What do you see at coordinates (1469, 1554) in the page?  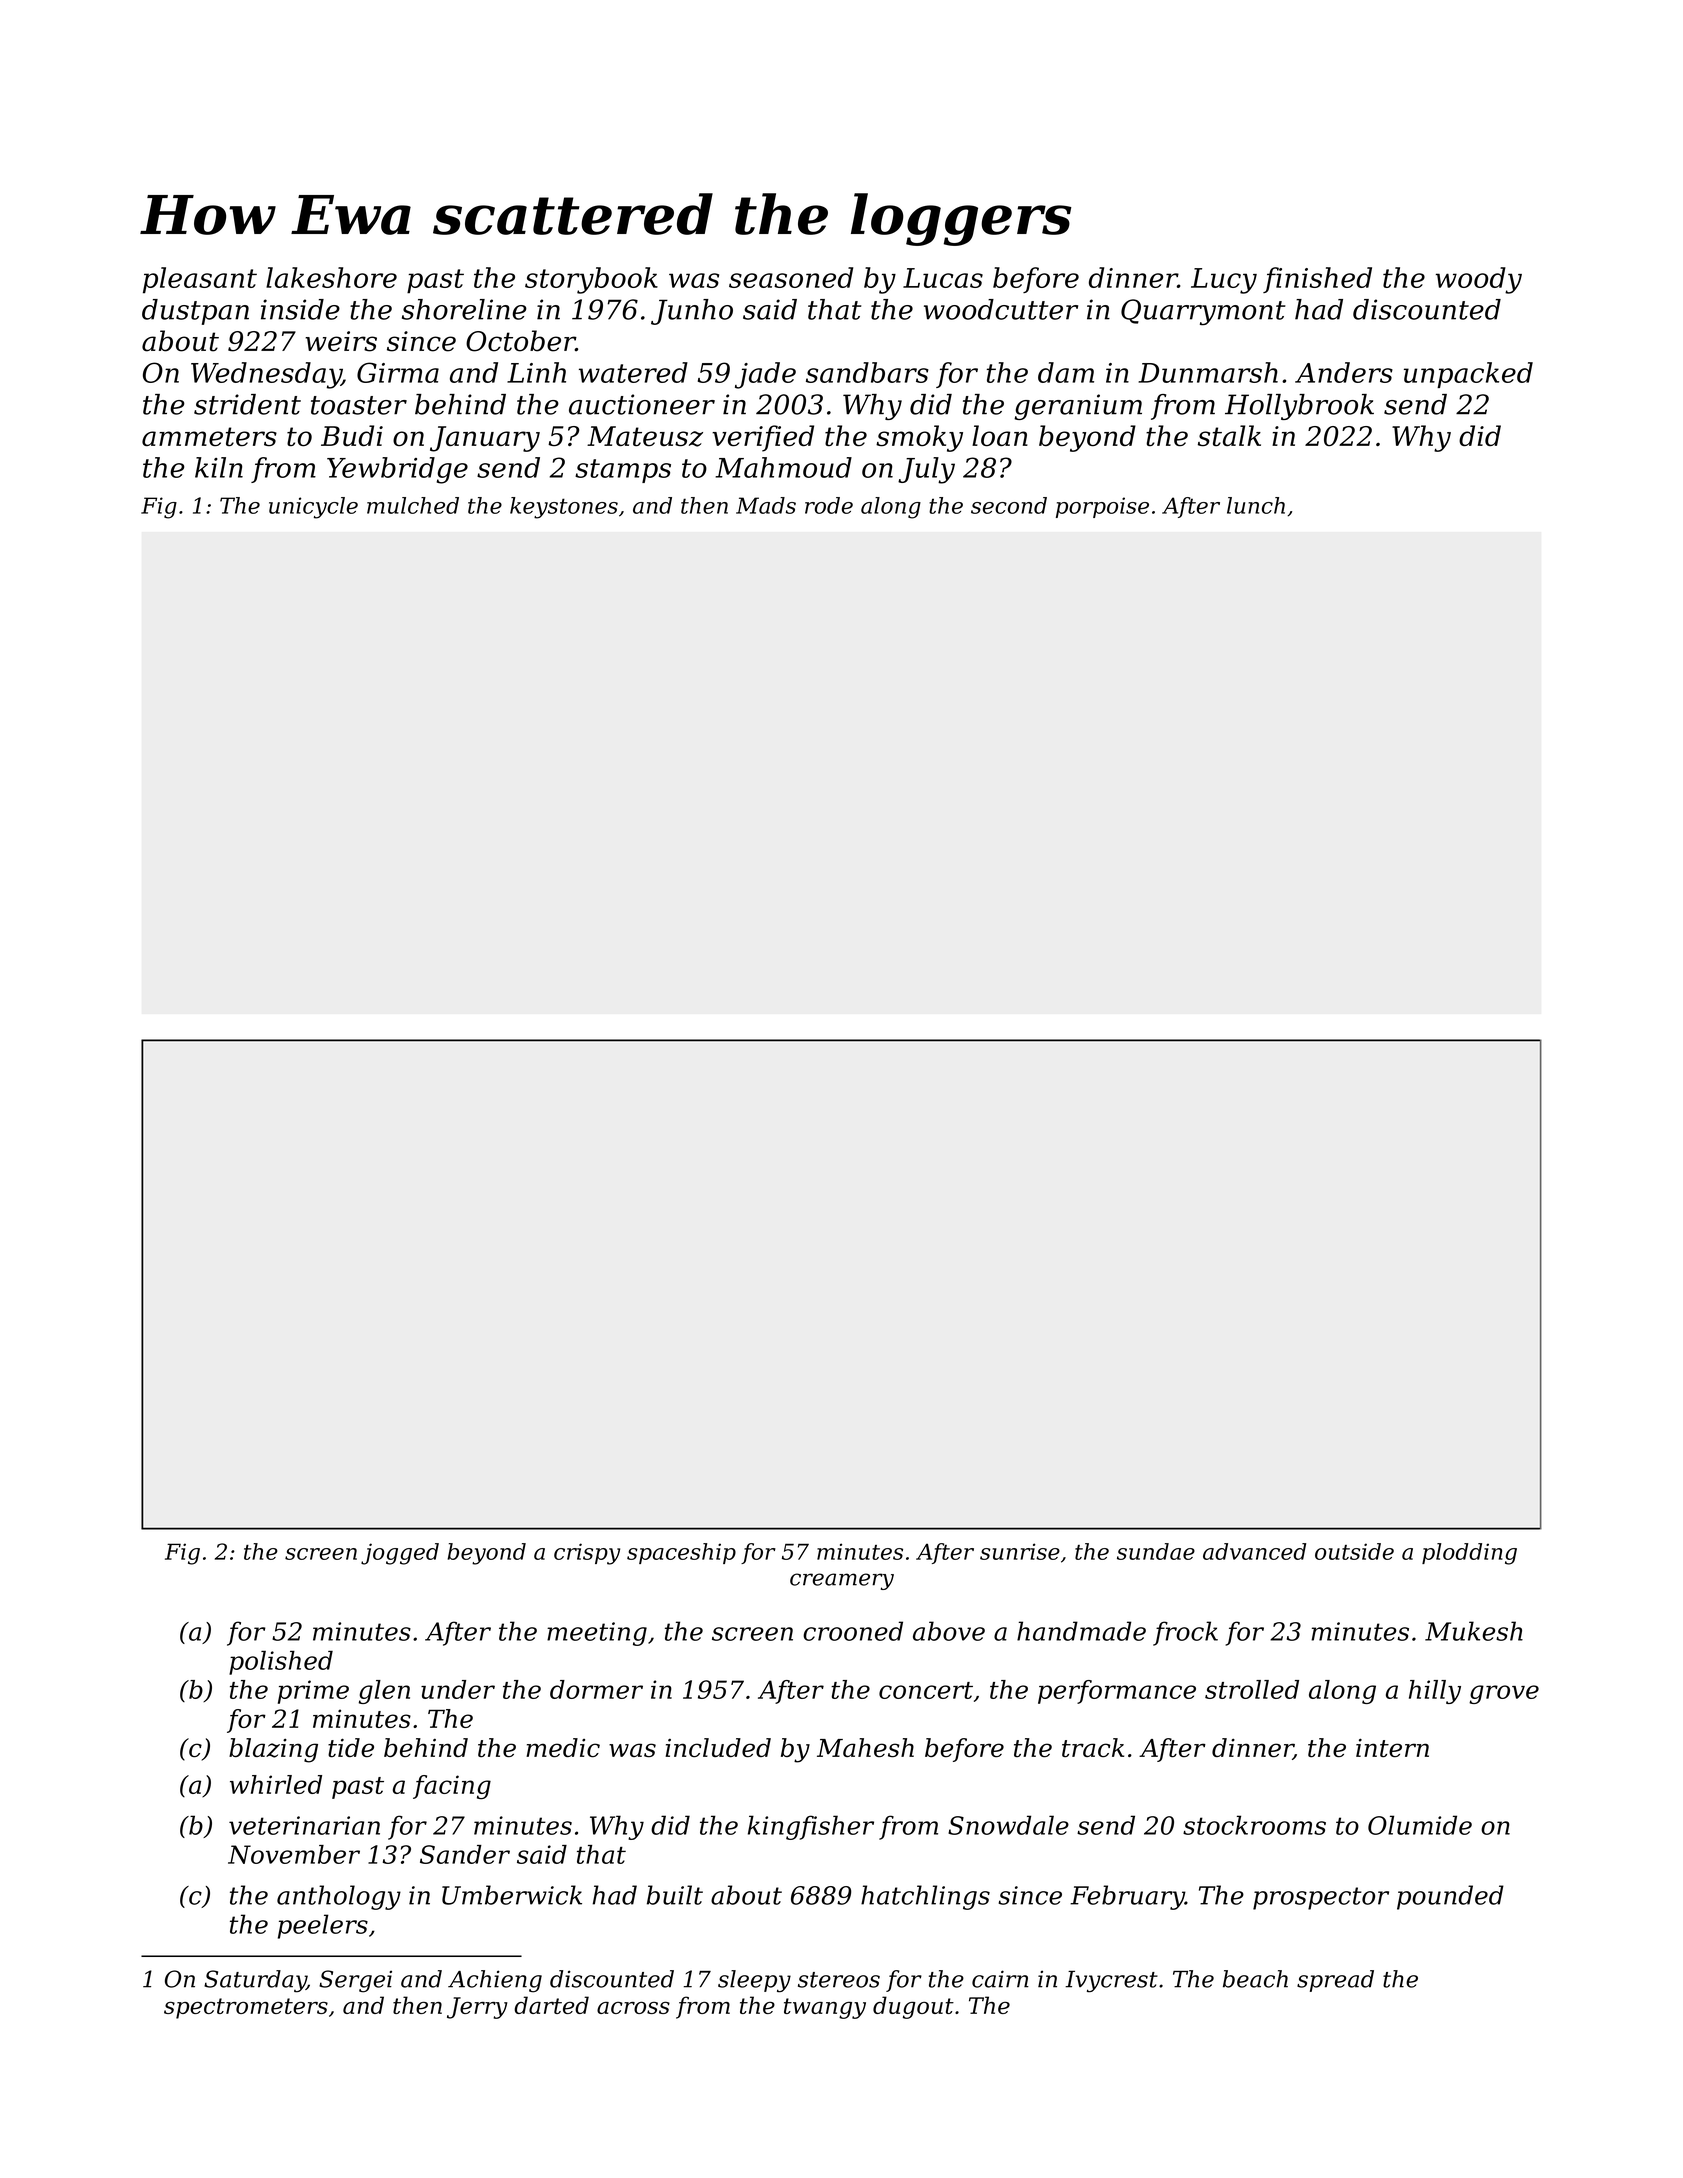 I see `plodding` at bounding box center [1469, 1554].
